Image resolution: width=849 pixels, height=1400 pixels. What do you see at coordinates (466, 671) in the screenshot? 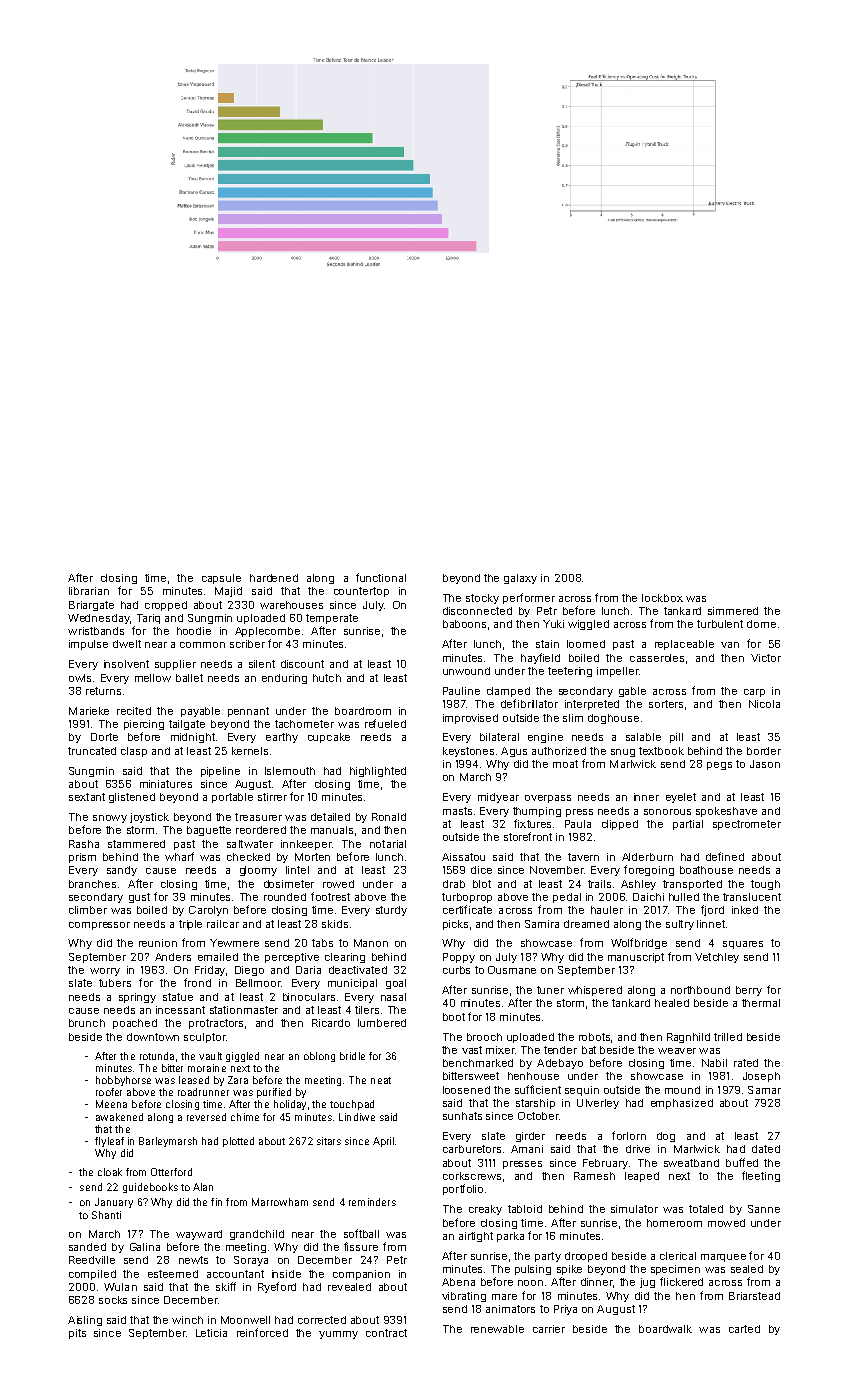
I see `unwound` at bounding box center [466, 671].
